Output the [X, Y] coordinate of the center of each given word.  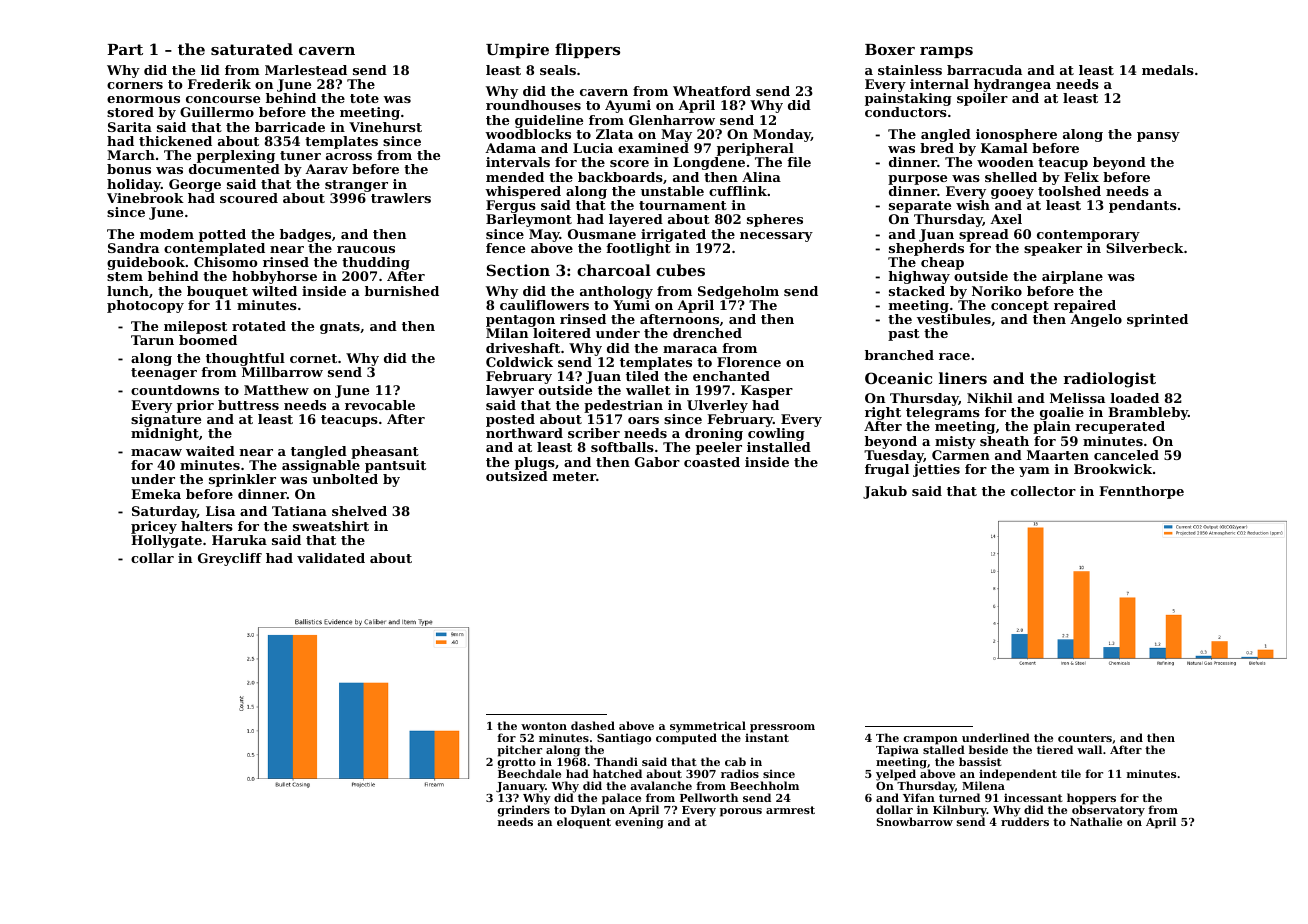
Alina [761, 177]
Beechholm [764, 785]
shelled [1011, 177]
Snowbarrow [915, 821]
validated [331, 558]
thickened [175, 141]
